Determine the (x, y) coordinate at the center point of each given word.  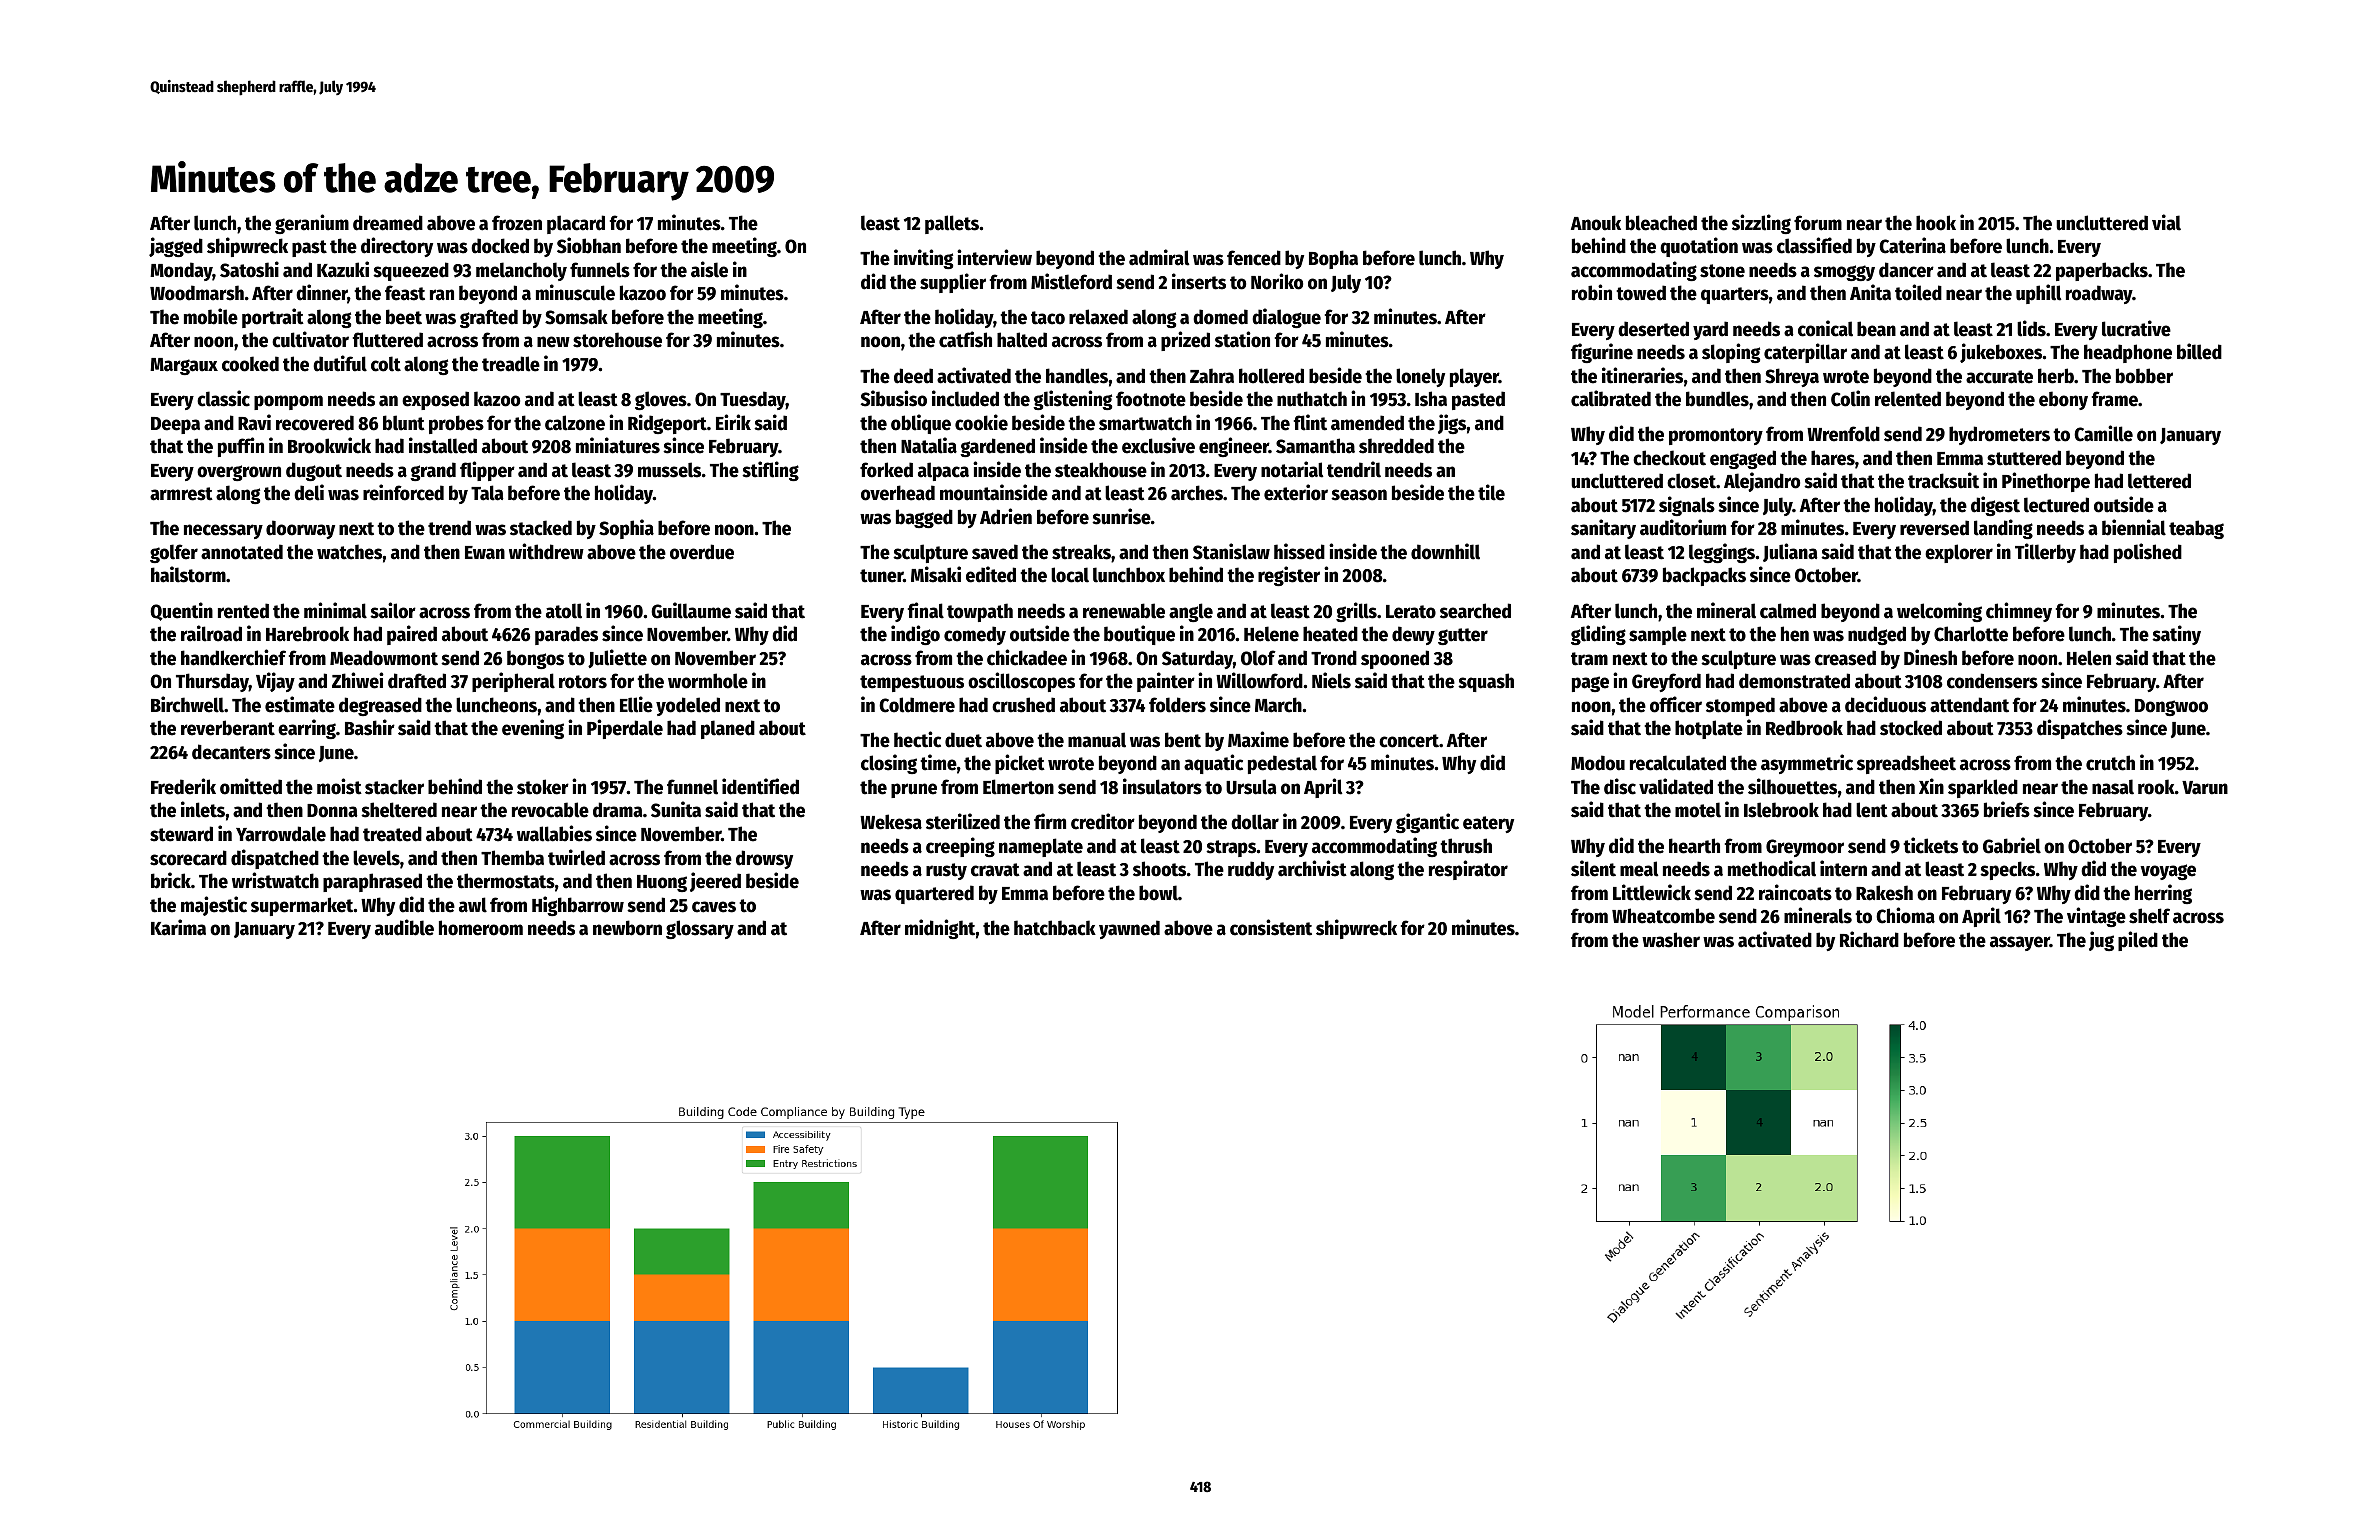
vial (2166, 222)
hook (1936, 223)
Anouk (1596, 223)
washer (1671, 940)
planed (728, 729)
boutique (1139, 635)
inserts (1199, 281)
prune (914, 790)
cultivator (310, 339)
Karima (178, 927)
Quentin (181, 611)
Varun (2205, 788)
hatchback (1055, 928)
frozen (517, 223)
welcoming (1939, 612)
